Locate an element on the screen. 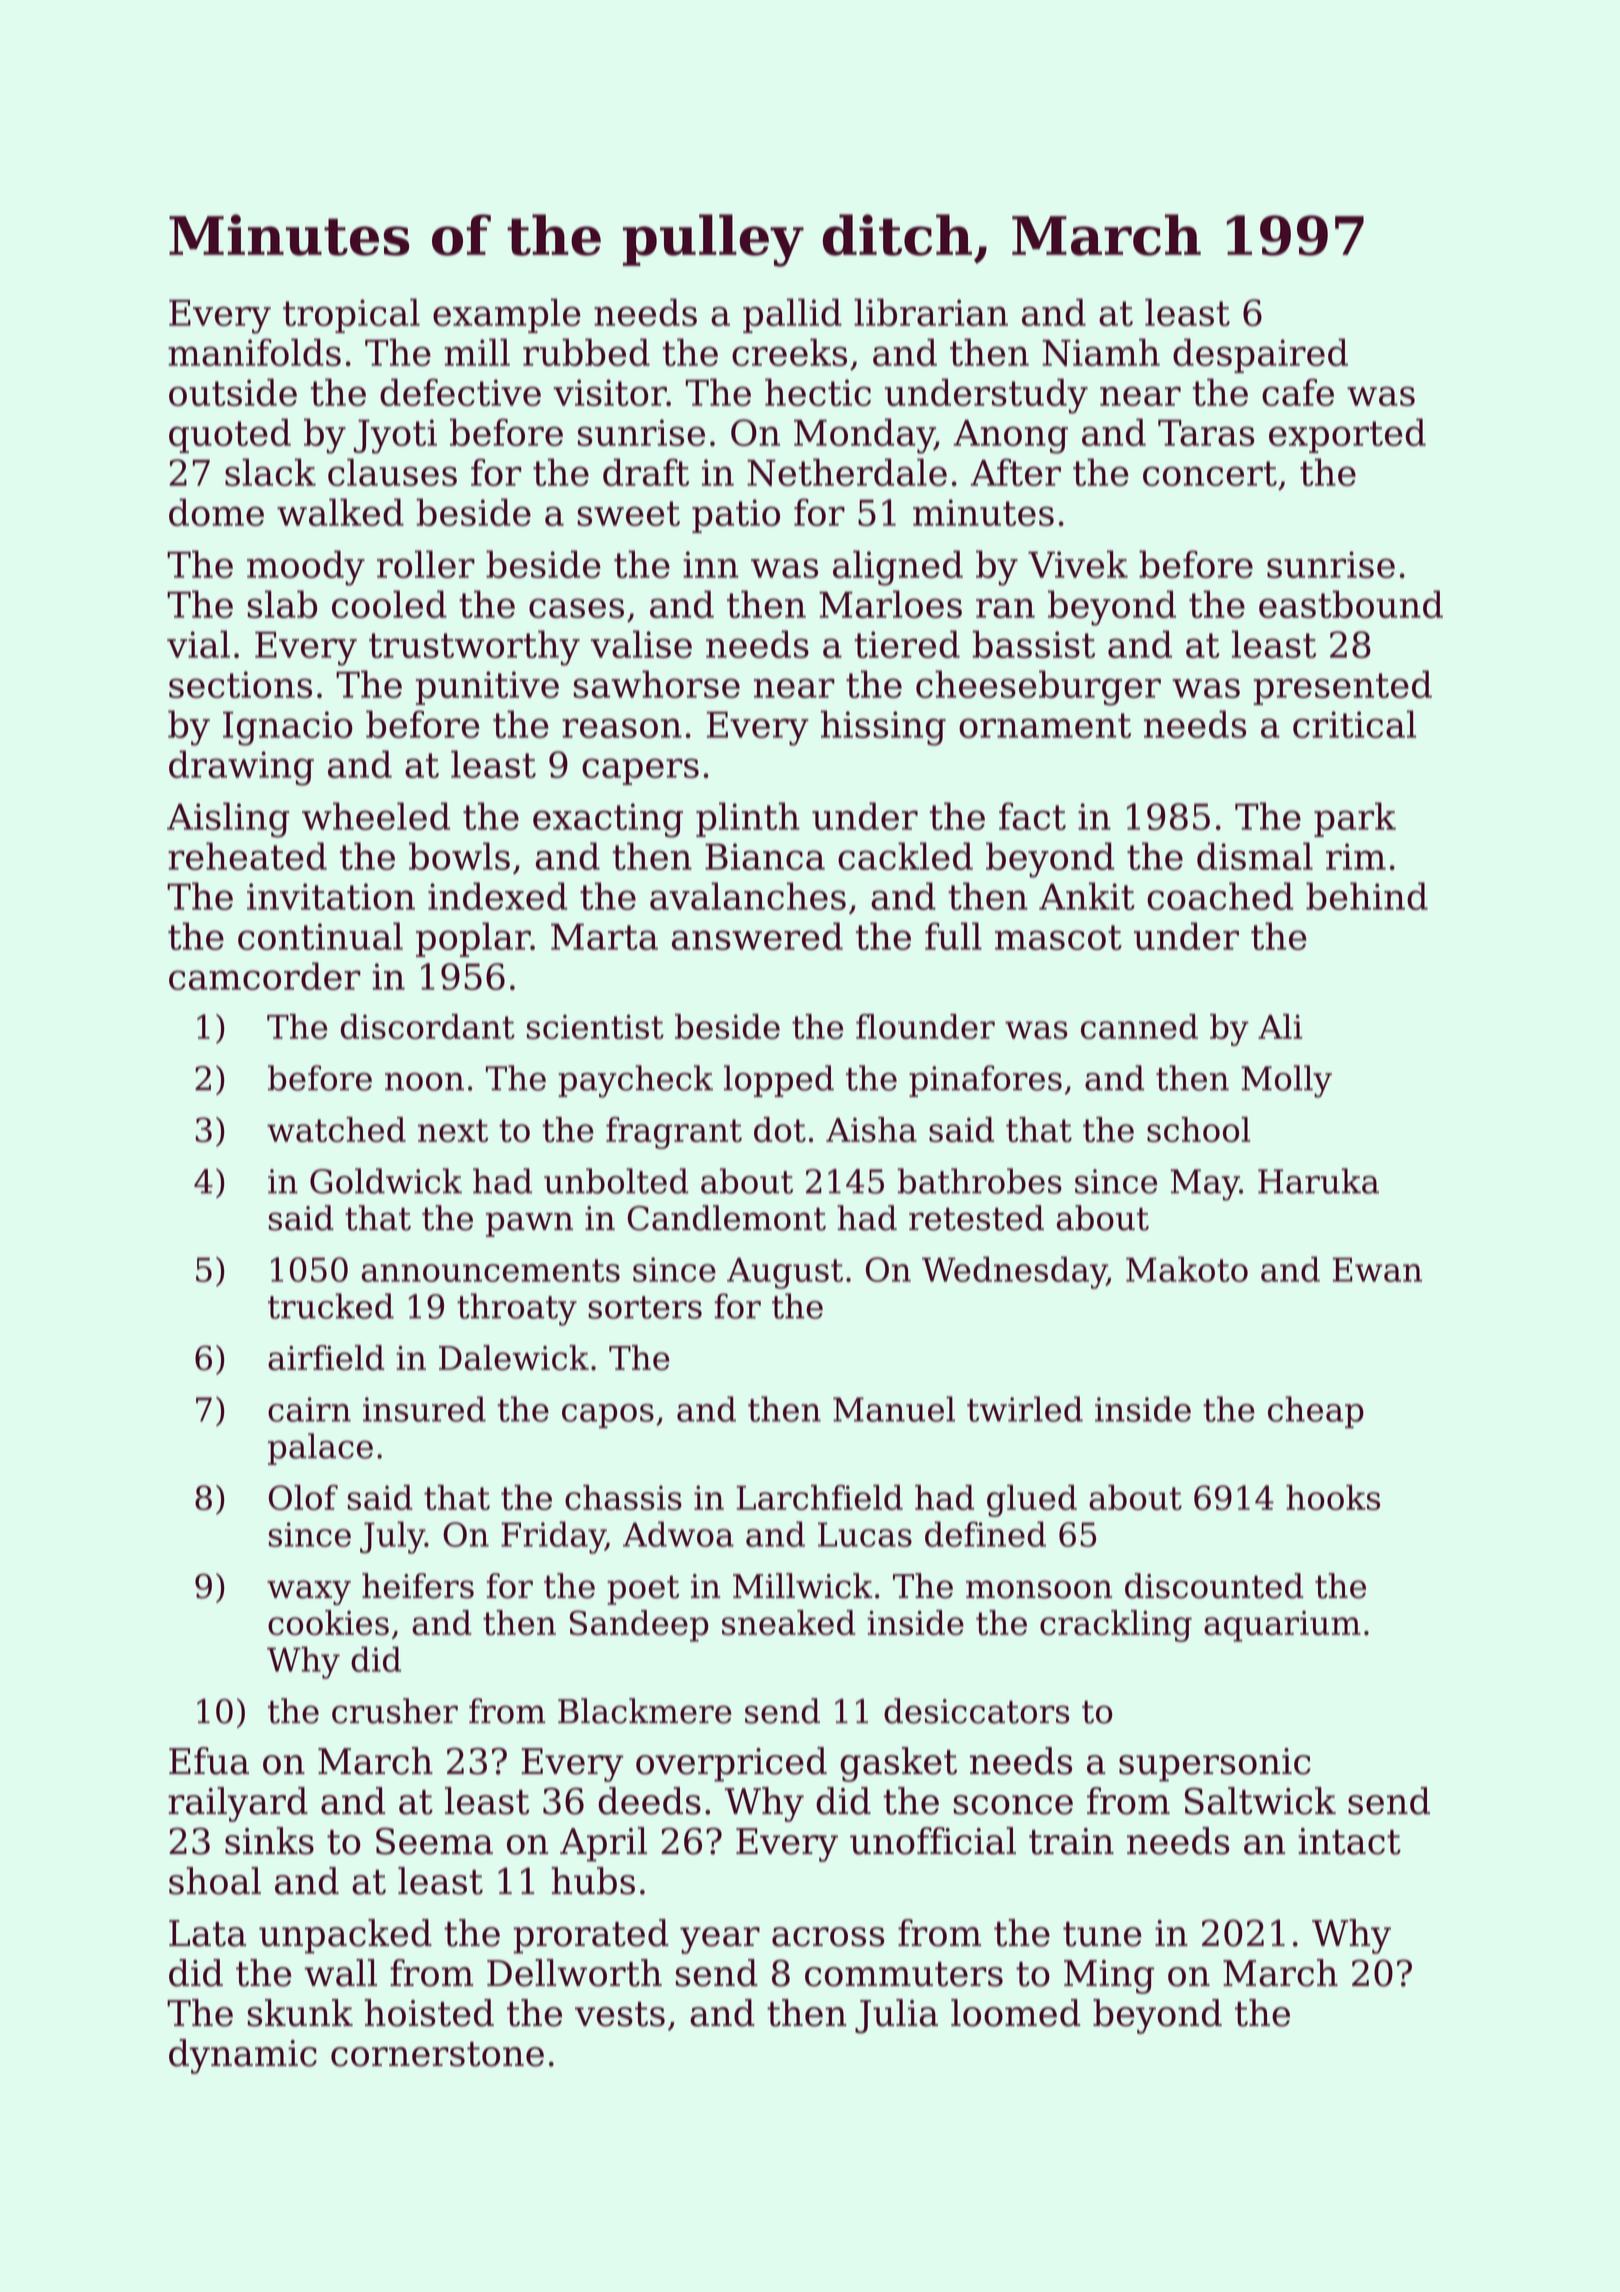 This screenshot has height=2292, width=1620. exported is located at coordinates (1347, 435).
